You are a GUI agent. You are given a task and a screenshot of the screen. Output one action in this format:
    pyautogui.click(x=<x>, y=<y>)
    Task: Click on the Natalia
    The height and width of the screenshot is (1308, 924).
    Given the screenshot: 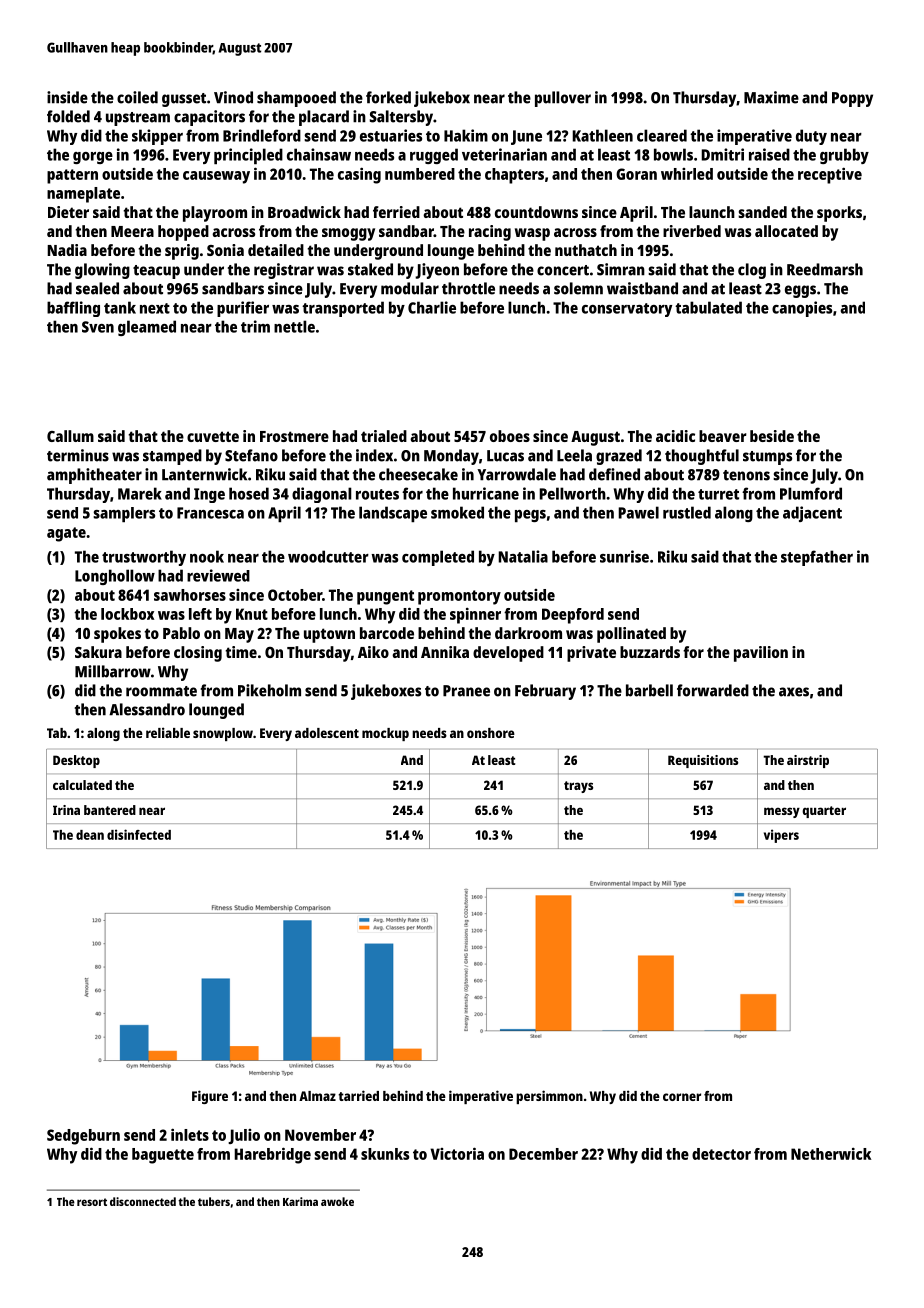 What is the action you would take?
    pyautogui.click(x=523, y=556)
